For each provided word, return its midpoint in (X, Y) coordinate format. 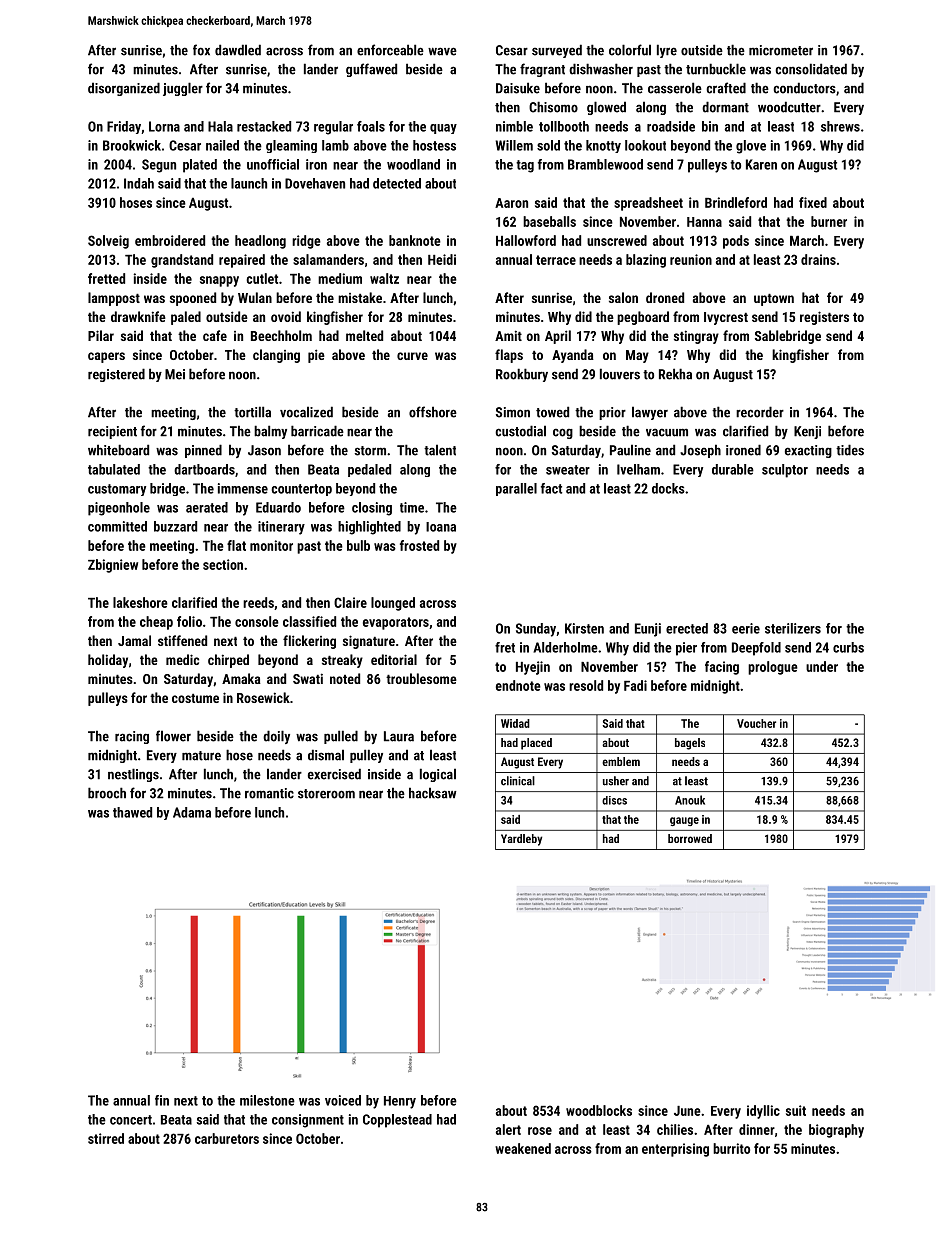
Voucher (756, 723)
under (822, 666)
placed (536, 744)
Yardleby (521, 840)
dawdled (238, 50)
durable (733, 469)
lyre (667, 51)
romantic (269, 793)
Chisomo (553, 107)
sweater (568, 470)
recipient (112, 432)
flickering (309, 642)
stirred (106, 1138)
